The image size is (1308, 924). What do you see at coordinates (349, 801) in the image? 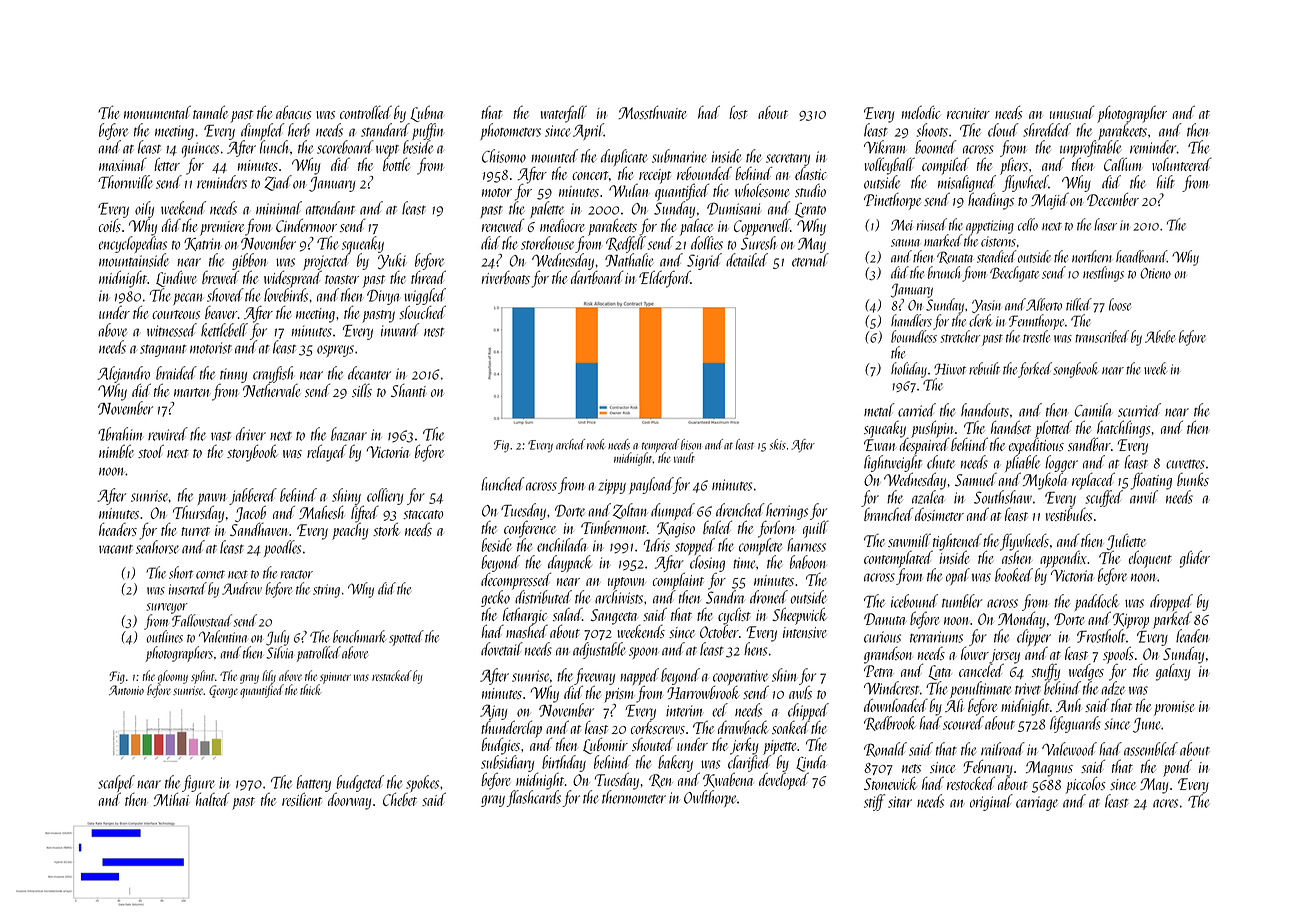
I see `doorway` at bounding box center [349, 801].
